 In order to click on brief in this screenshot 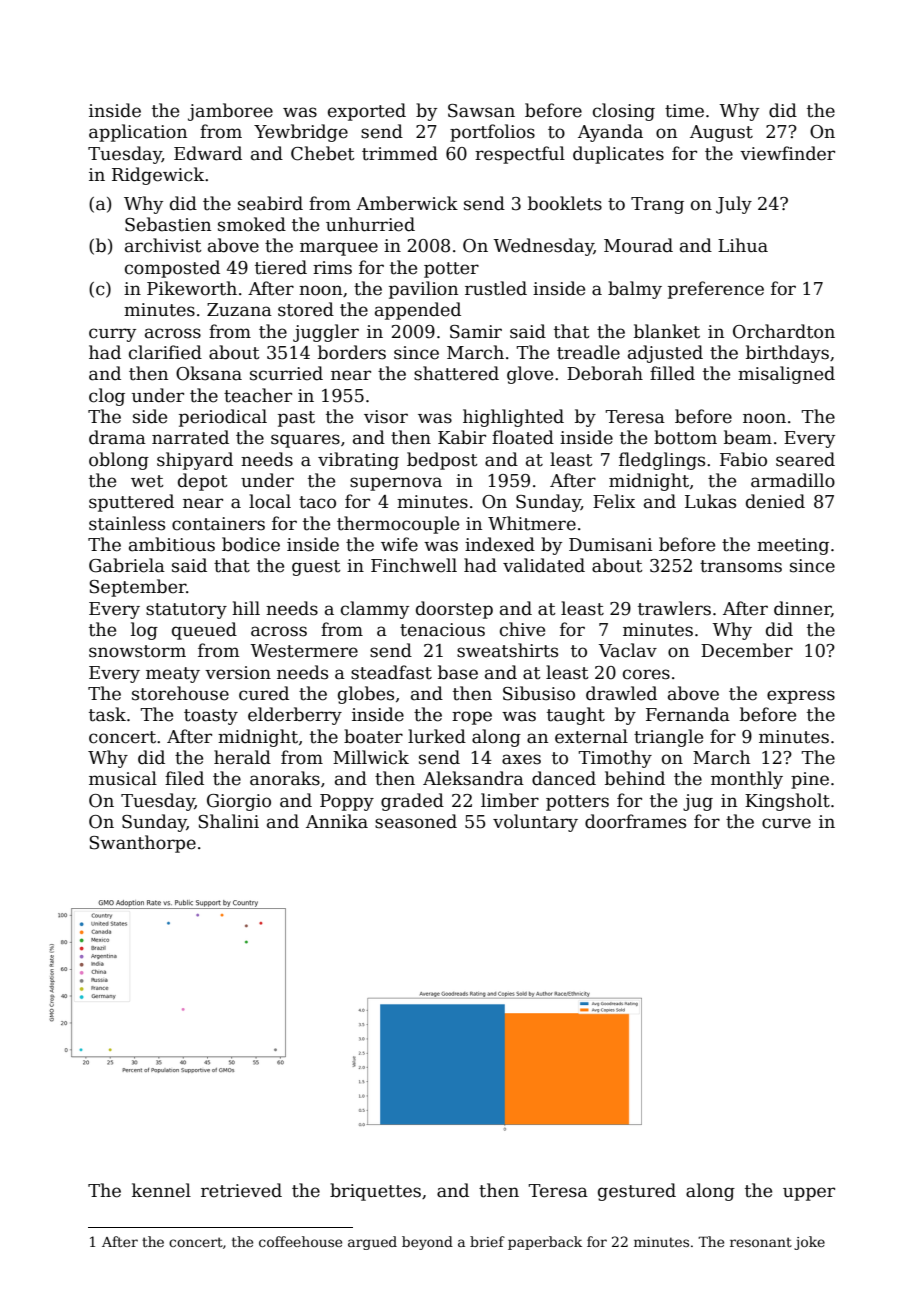, I will do `click(487, 1241)`.
